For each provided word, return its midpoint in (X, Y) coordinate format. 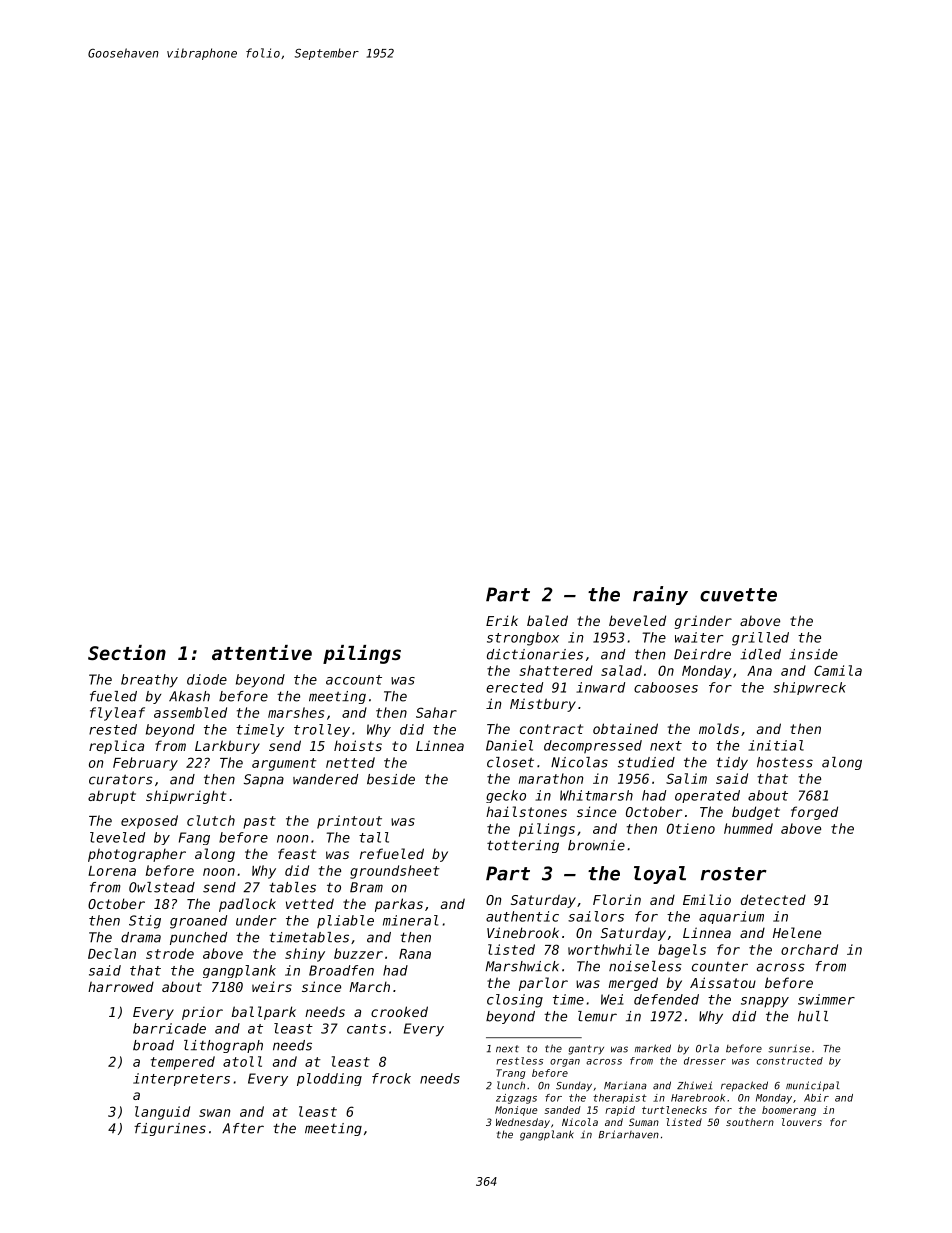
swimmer (826, 999)
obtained (625, 728)
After (243, 1128)
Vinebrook (523, 932)
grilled (760, 639)
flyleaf (117, 714)
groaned (198, 922)
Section (127, 652)
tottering (523, 846)
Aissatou (723, 982)
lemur (597, 1016)
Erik (502, 620)
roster (734, 874)
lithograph (223, 1046)
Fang (194, 838)
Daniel (509, 745)
